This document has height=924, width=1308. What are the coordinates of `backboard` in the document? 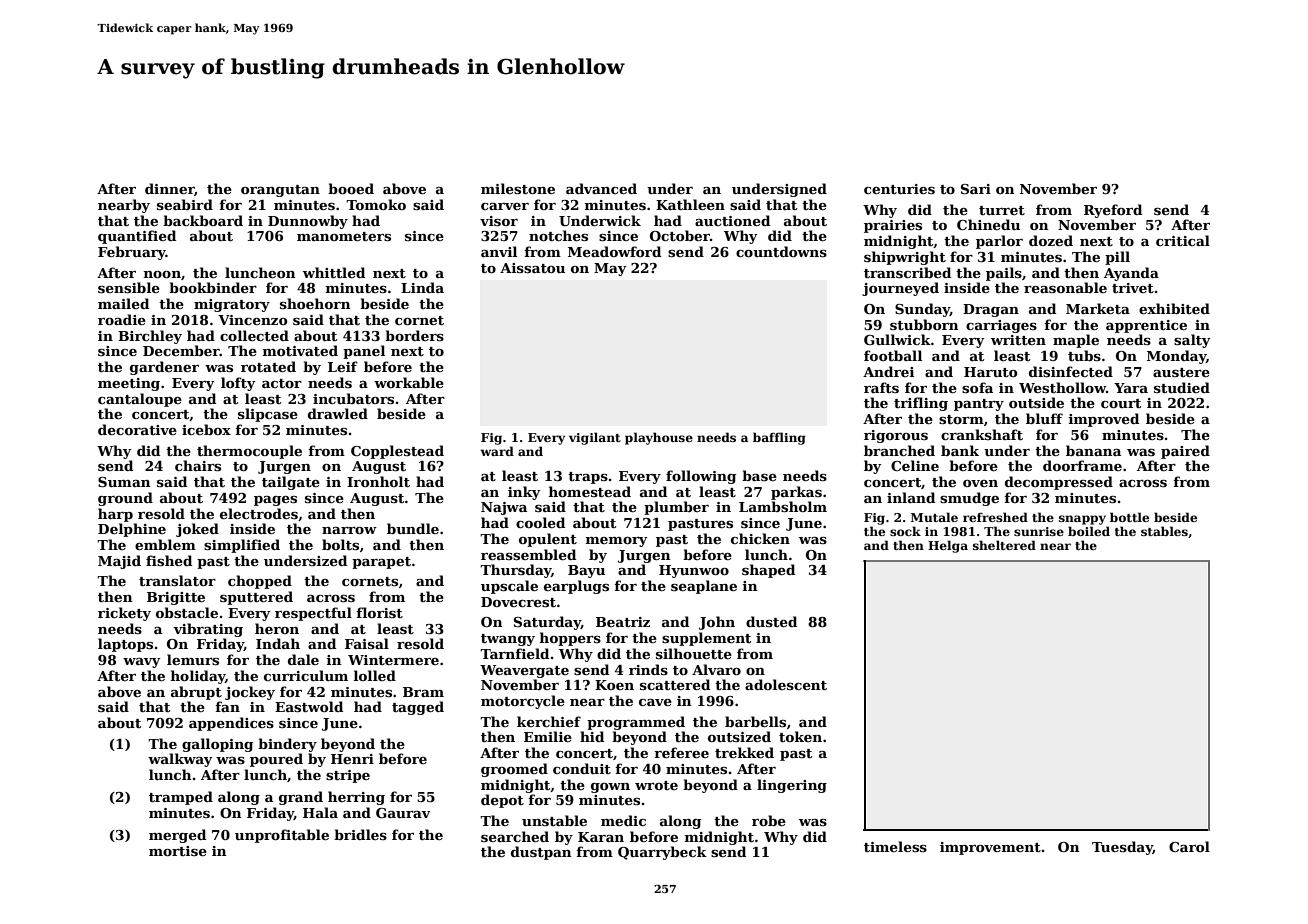 It's located at (203, 220).
